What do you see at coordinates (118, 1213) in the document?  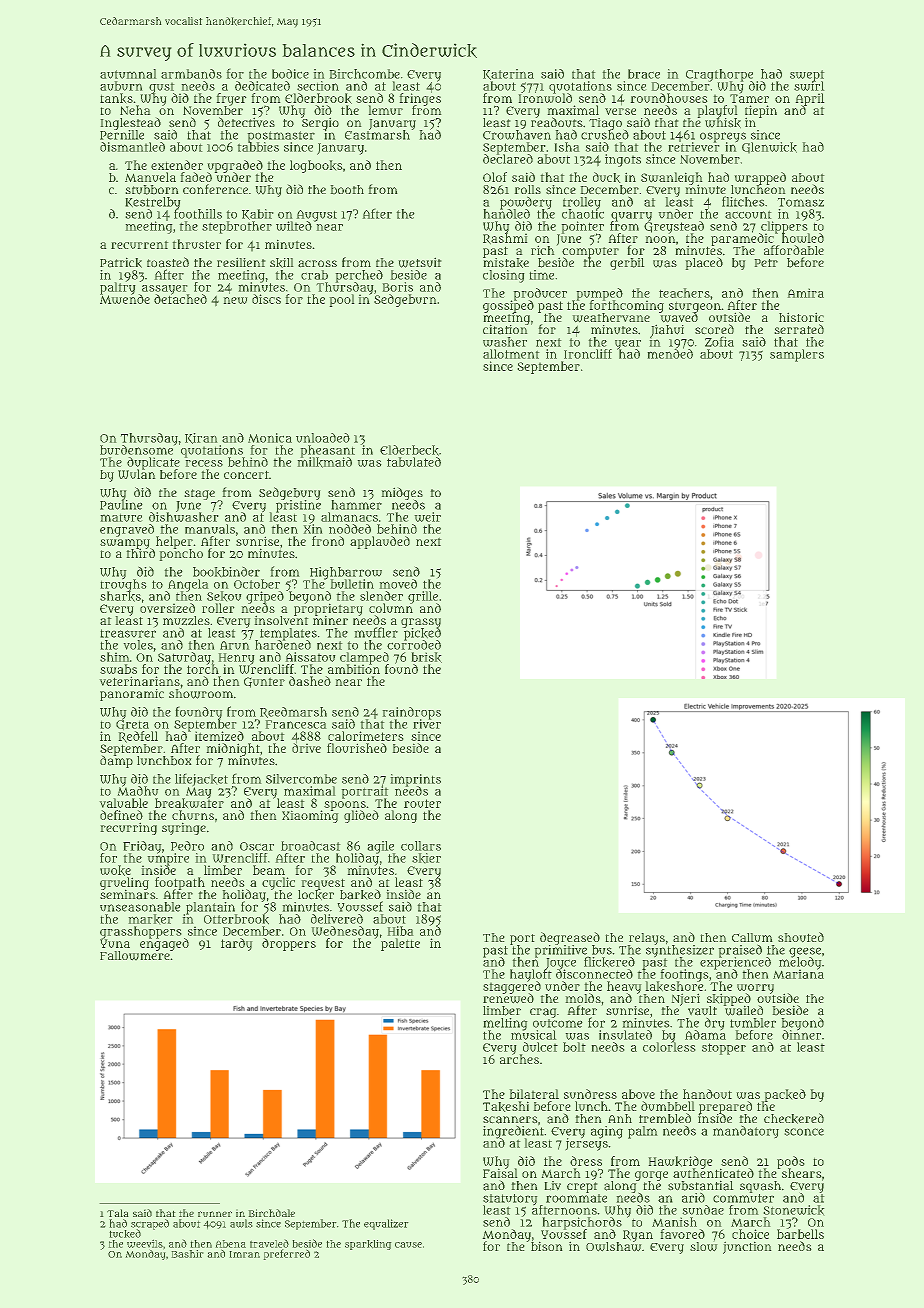 I see `Tala` at bounding box center [118, 1213].
